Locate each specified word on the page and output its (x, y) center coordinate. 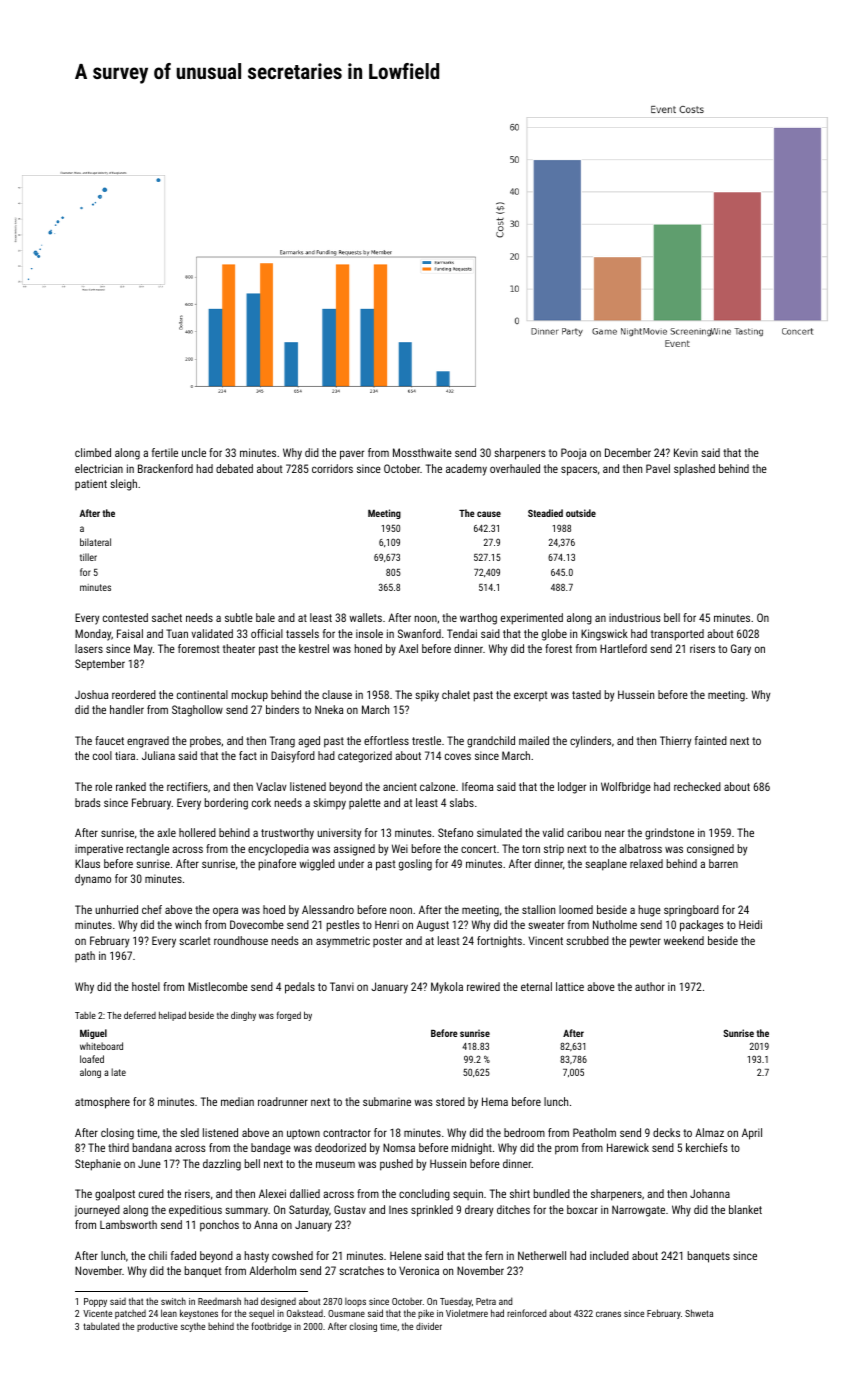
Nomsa (399, 1147)
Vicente (97, 1313)
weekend (684, 940)
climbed (93, 452)
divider (429, 1326)
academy (466, 470)
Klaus (87, 863)
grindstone (669, 834)
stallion (538, 909)
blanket (745, 1209)
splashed (694, 470)
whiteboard (101, 1046)
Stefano (455, 832)
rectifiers (187, 786)
